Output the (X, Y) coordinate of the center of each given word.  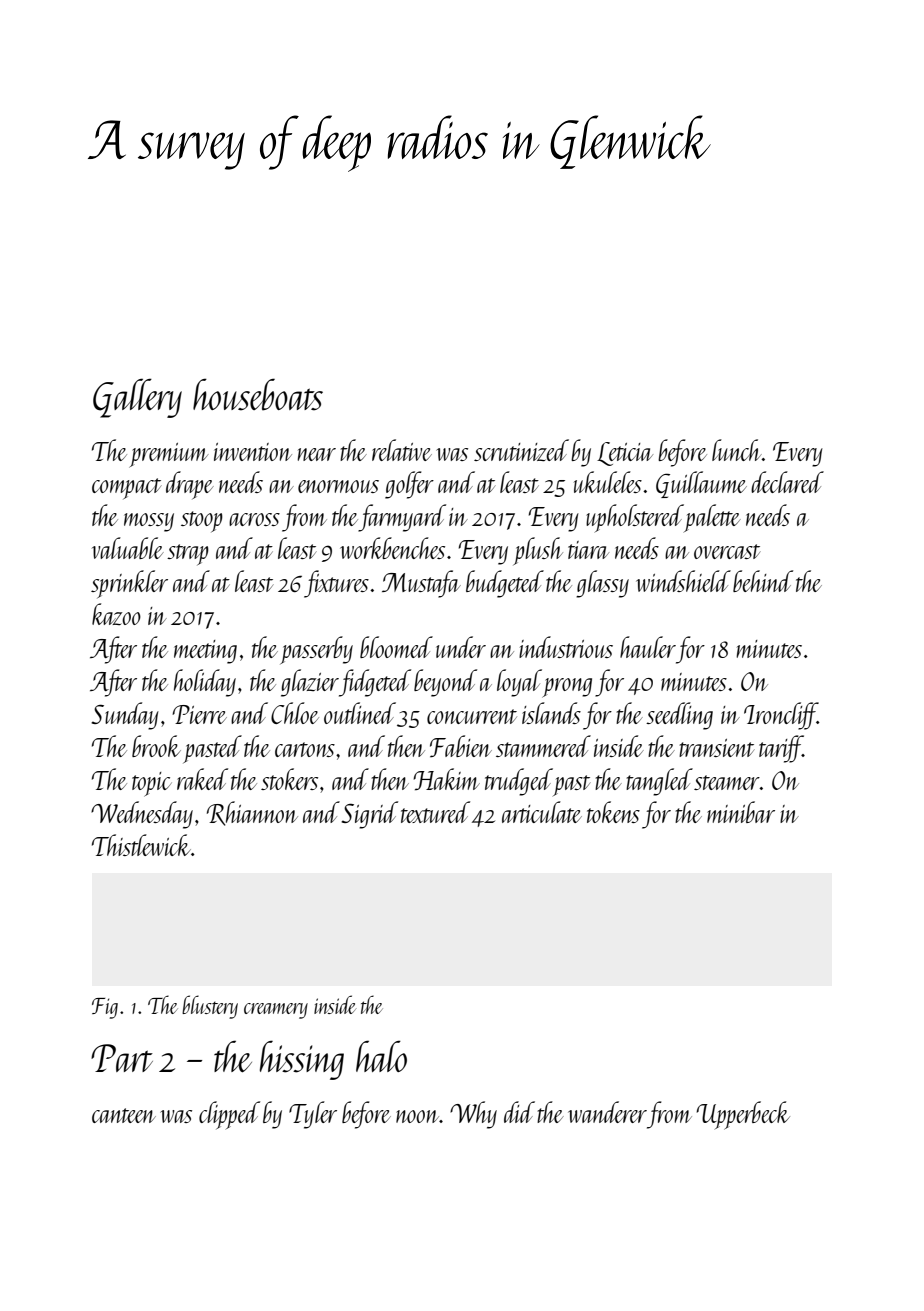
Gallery (137, 398)
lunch (737, 450)
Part (122, 1058)
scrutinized (521, 450)
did (519, 1112)
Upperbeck (743, 1115)
